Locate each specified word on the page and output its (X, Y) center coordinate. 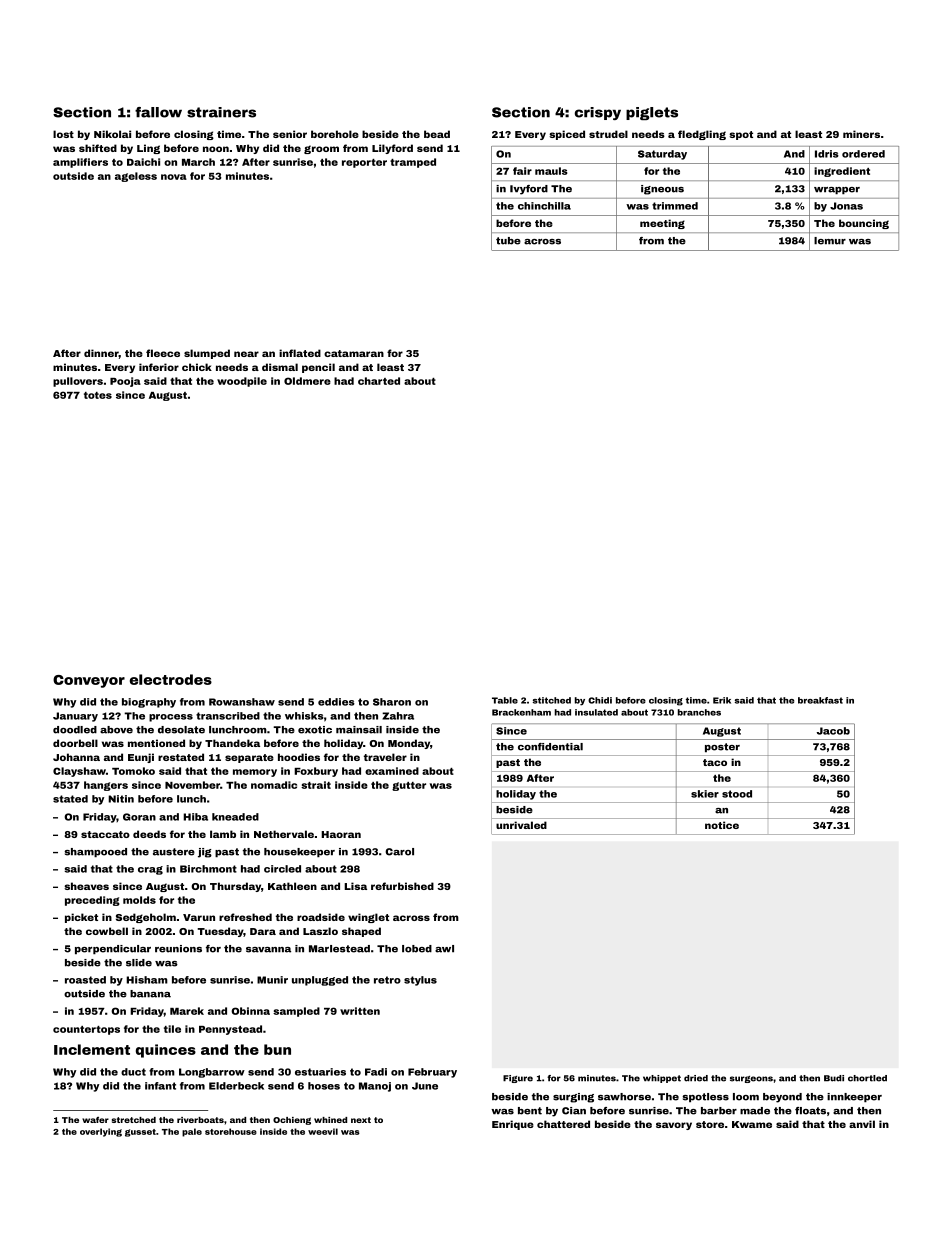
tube (508, 241)
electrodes (171, 679)
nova (174, 177)
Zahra (398, 716)
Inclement (92, 1049)
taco (715, 762)
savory (674, 1126)
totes (98, 395)
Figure (518, 1079)
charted (379, 381)
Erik (722, 700)
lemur (830, 241)
